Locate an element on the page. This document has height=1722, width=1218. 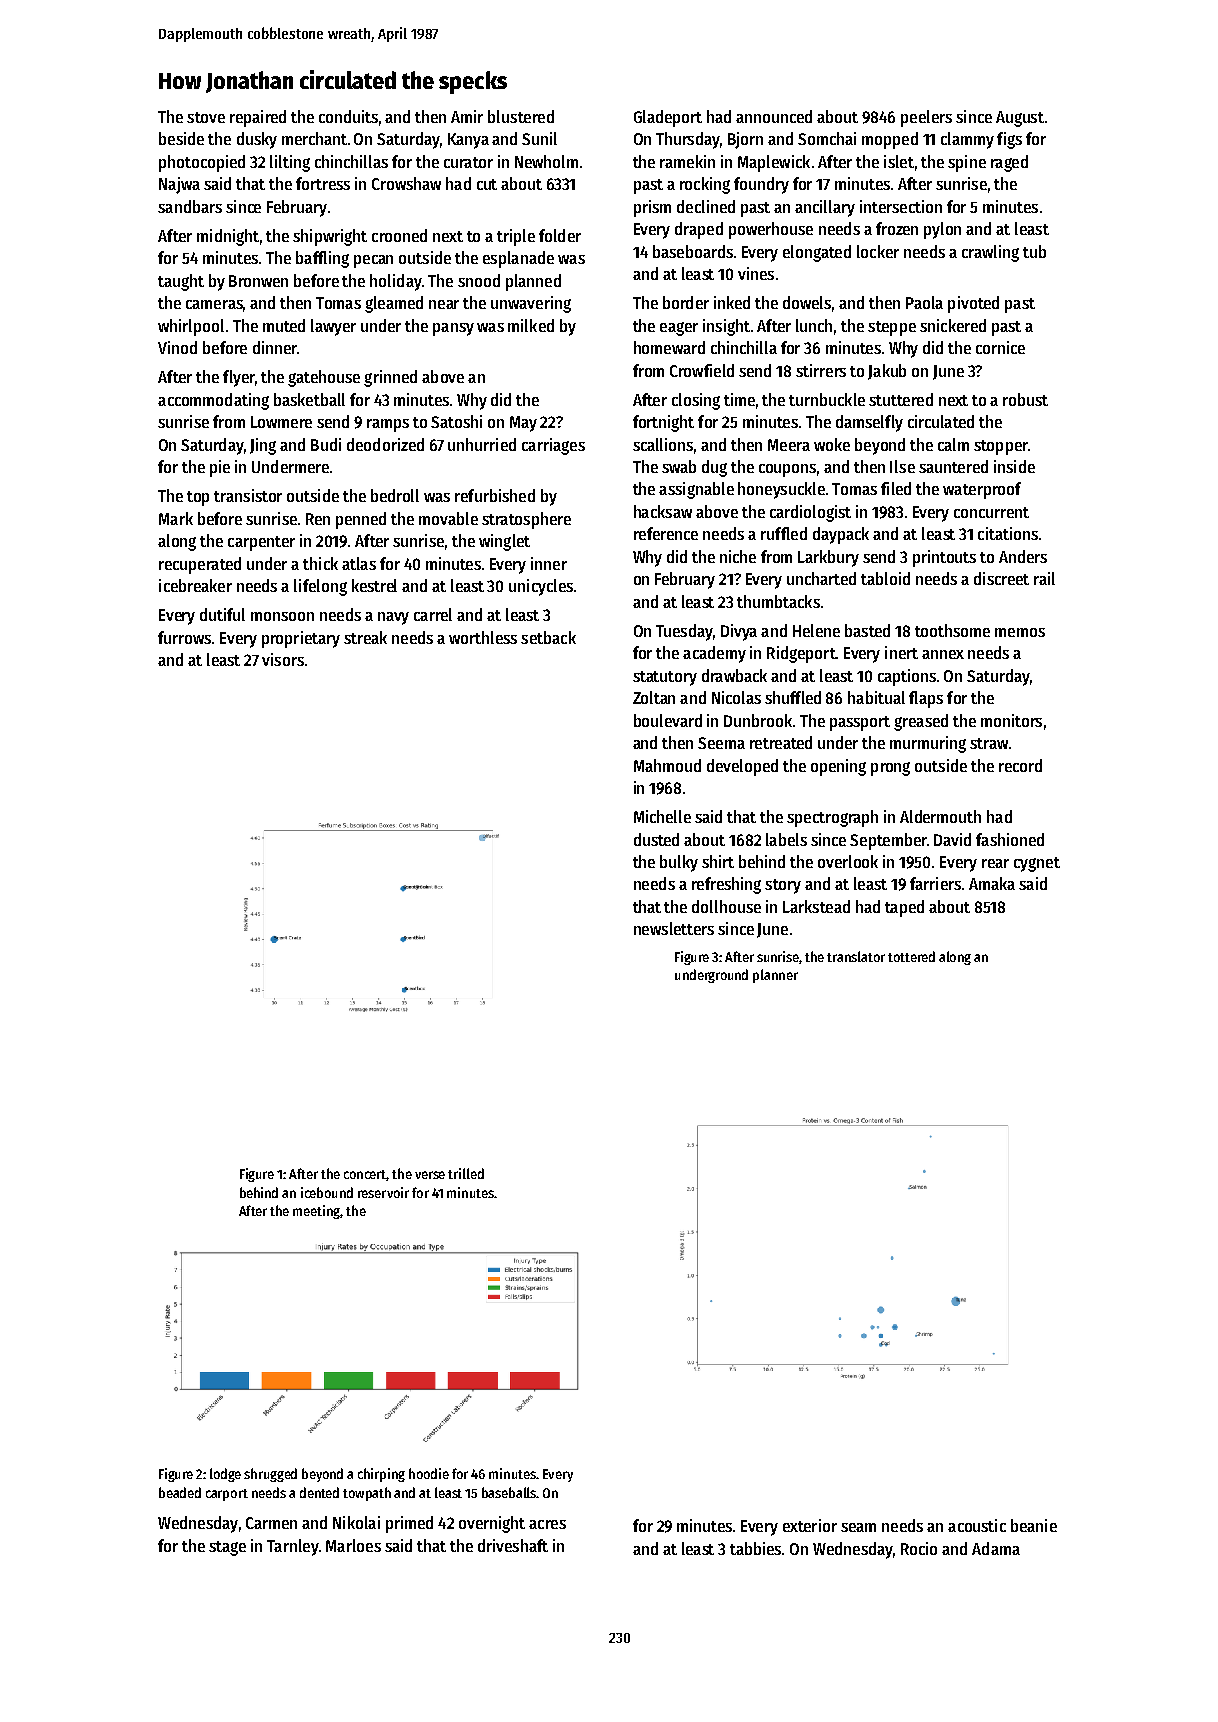
Newholm is located at coordinates (546, 161).
